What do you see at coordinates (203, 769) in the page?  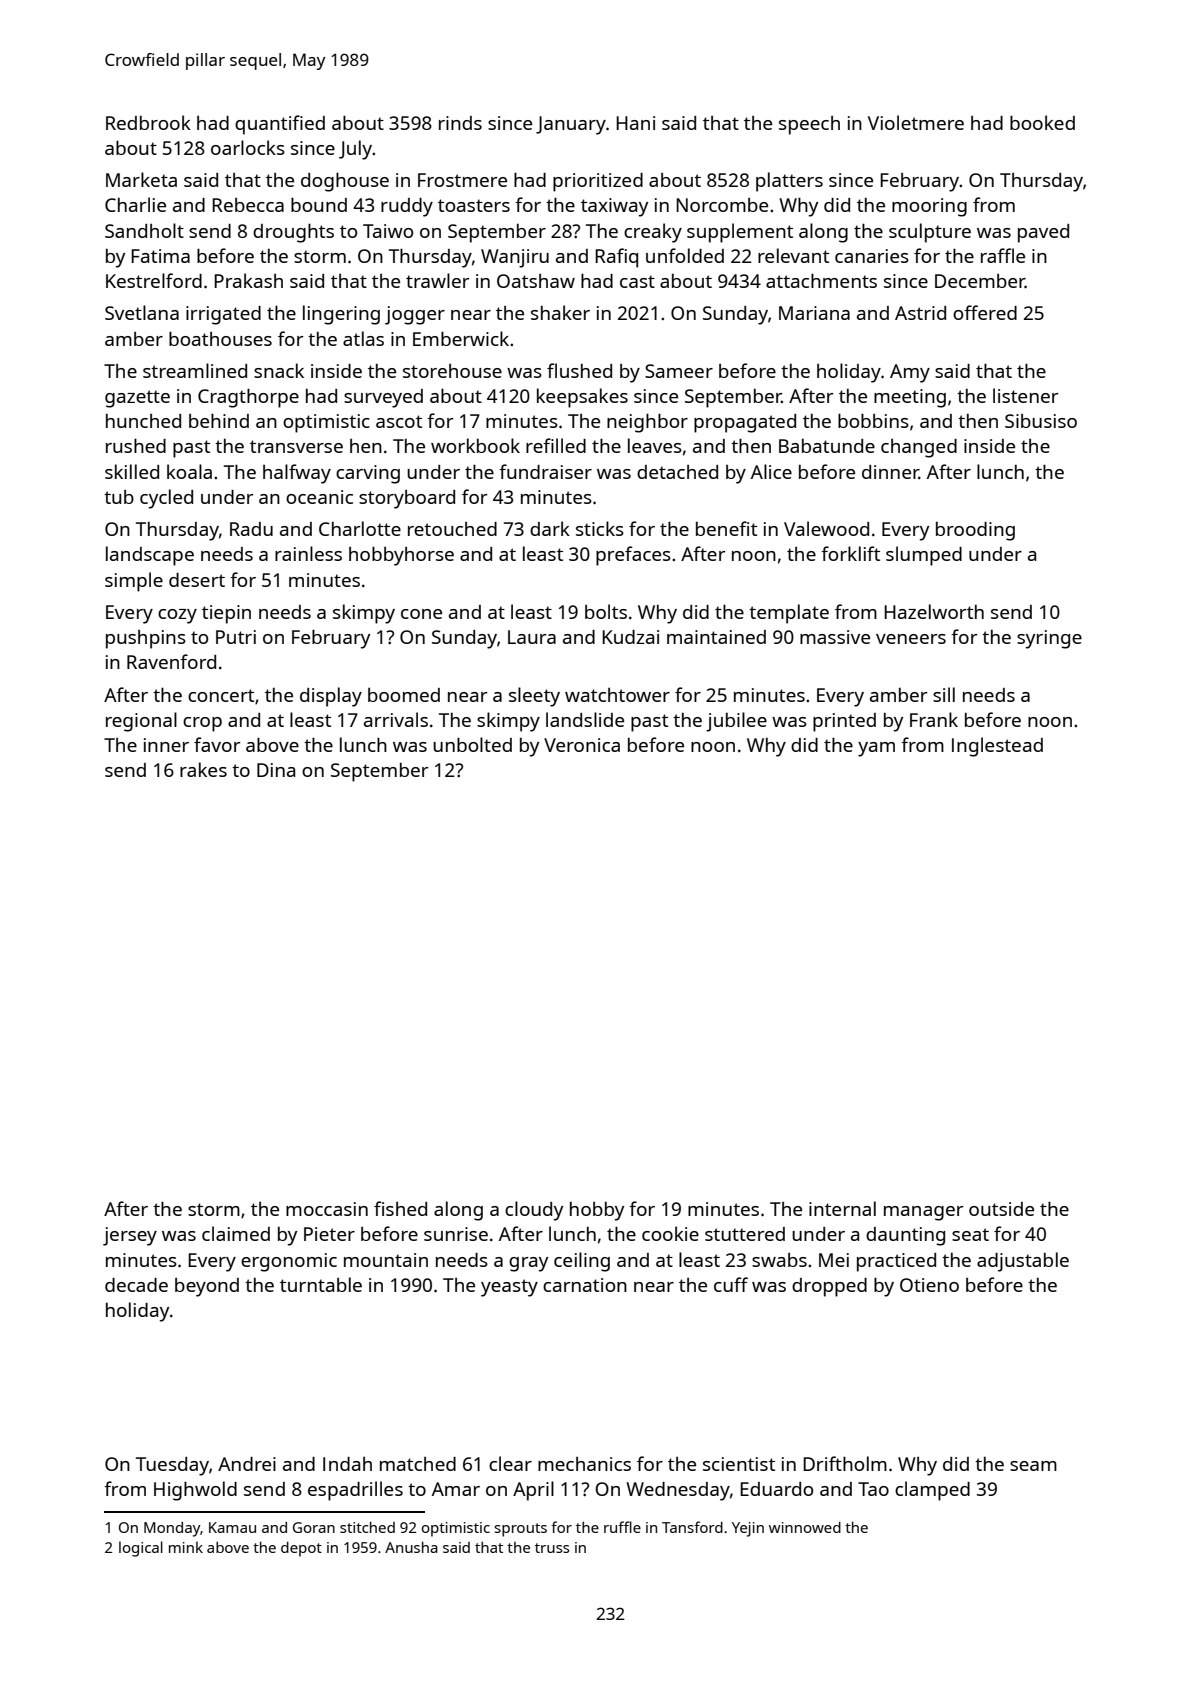 I see `rakes` at bounding box center [203, 769].
